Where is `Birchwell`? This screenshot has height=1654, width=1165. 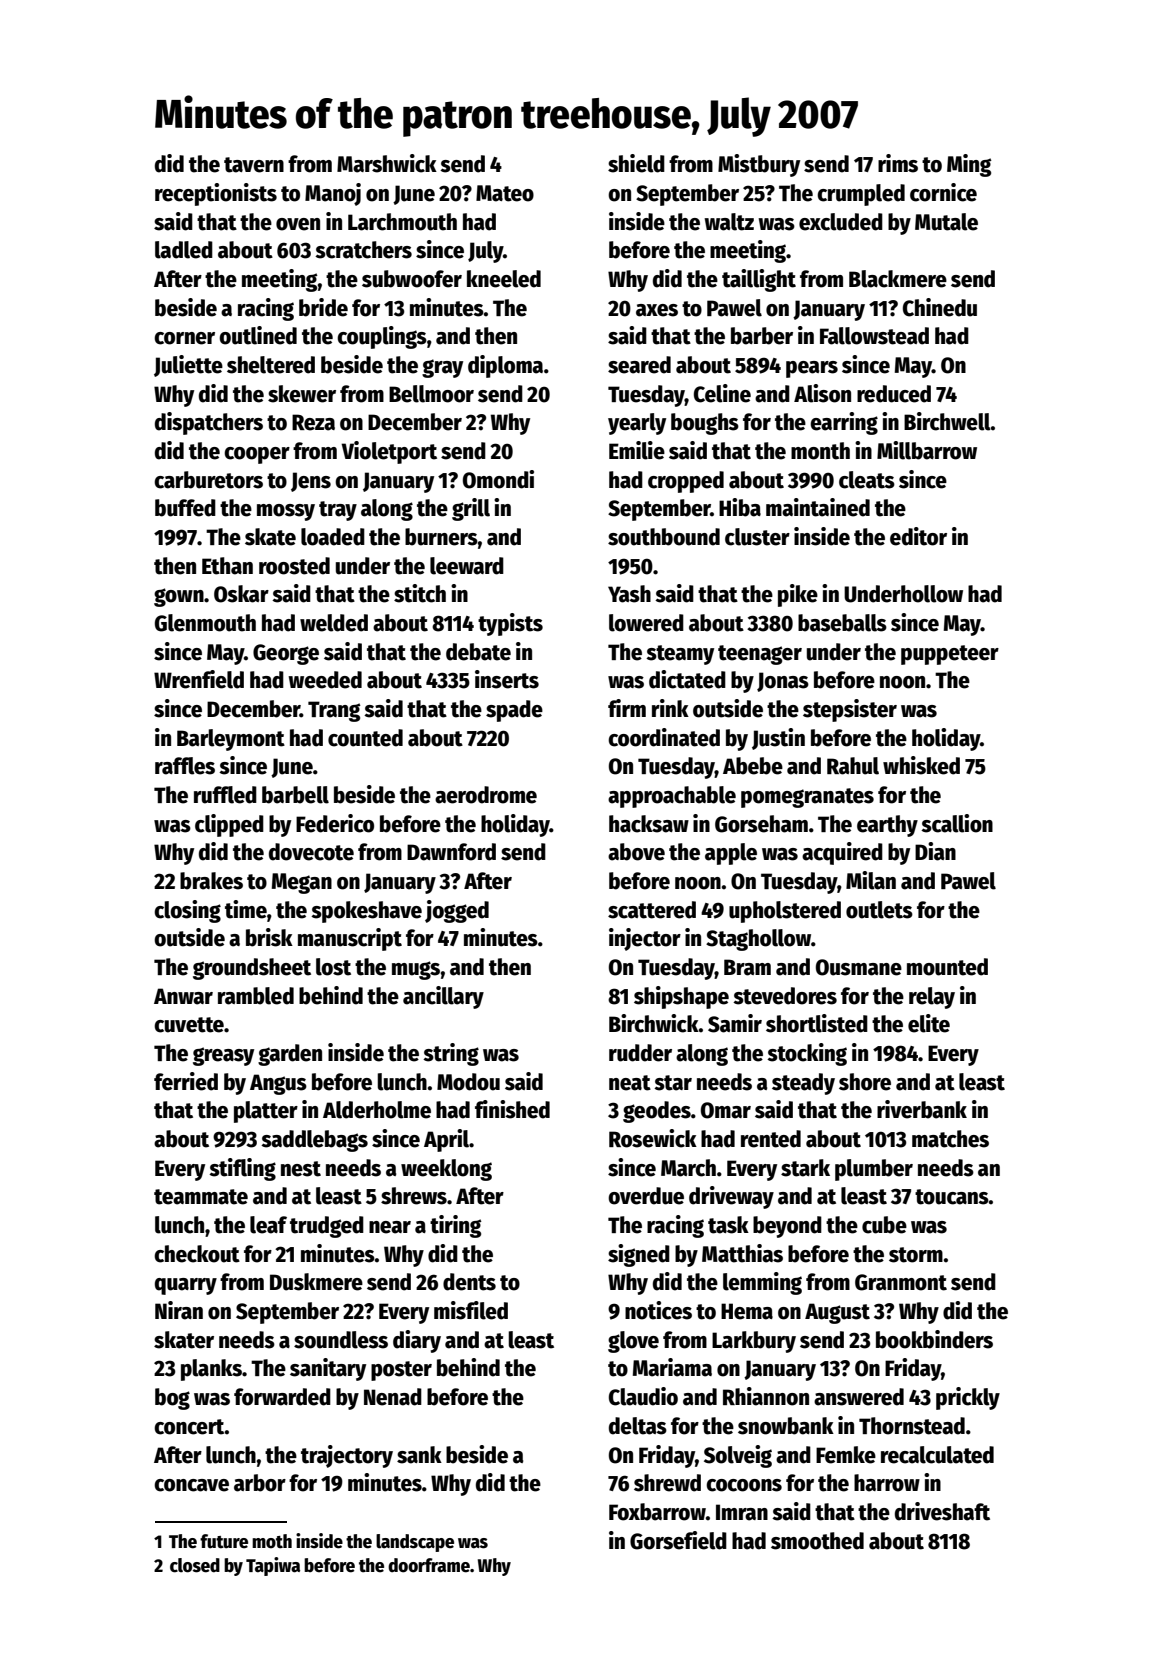
Birchwell is located at coordinates (947, 421).
